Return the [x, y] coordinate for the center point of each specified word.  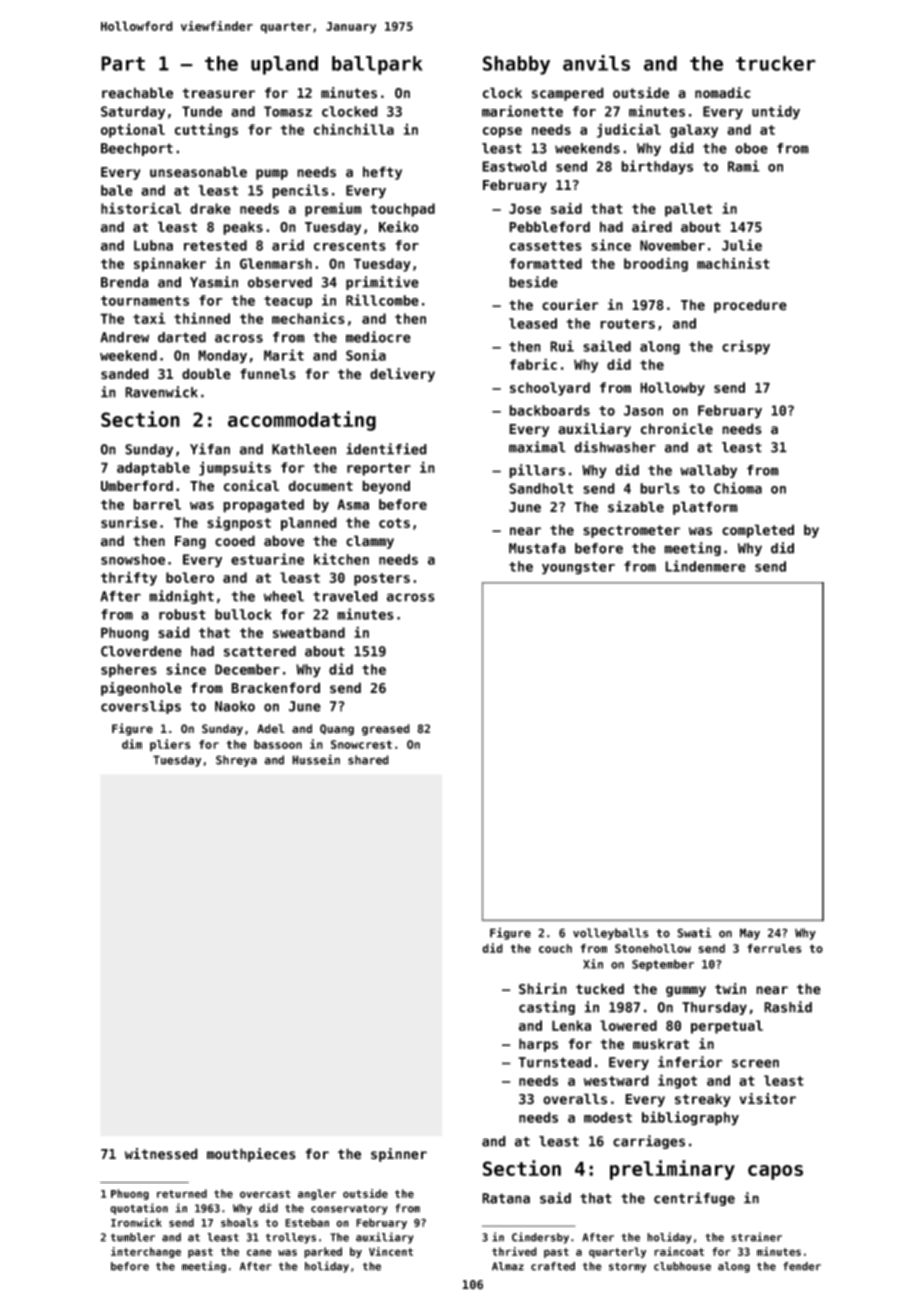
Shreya [236, 761]
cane [259, 1252]
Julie [742, 245]
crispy [746, 347]
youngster [578, 568]
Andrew [124, 337]
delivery [402, 375]
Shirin [543, 989]
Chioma [738, 488]
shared [368, 760]
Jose [525, 208]
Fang [190, 542]
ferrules [774, 948]
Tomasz [288, 111]
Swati [694, 932]
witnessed [161, 1154]
